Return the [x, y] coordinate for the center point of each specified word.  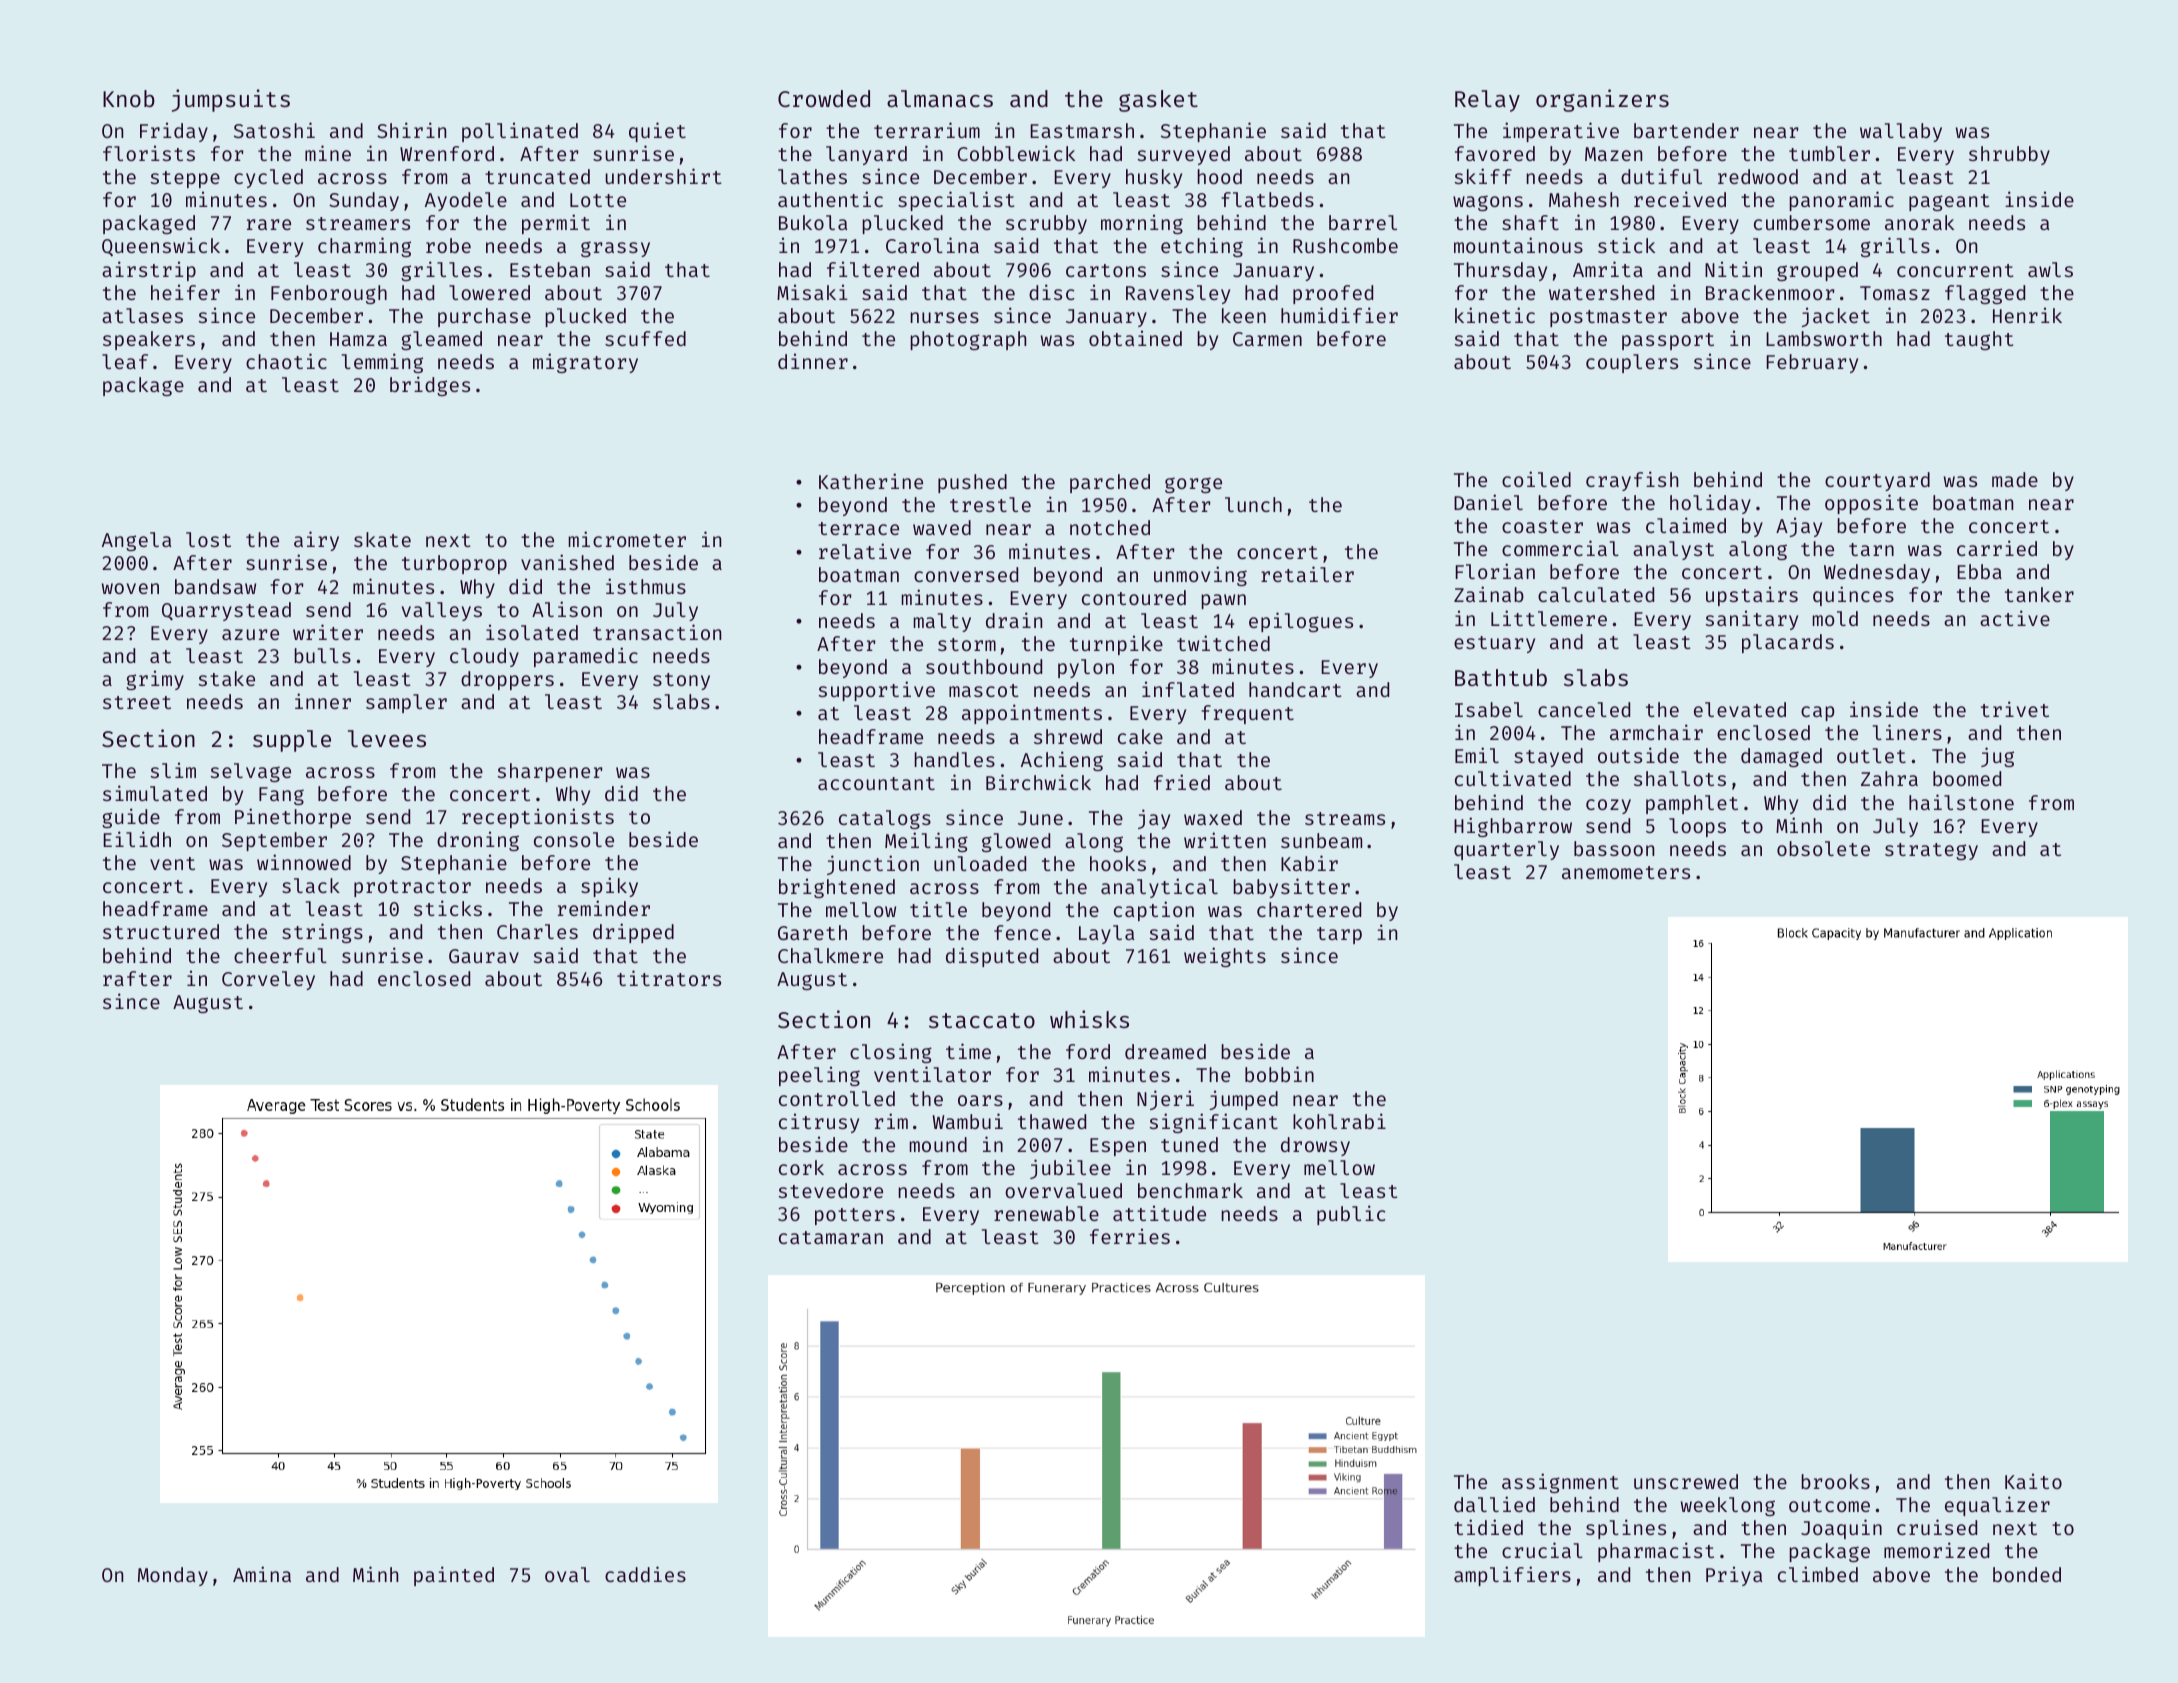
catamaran [831, 1237]
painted [454, 1576]
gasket [1158, 101]
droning [478, 841]
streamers [358, 223]
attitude [1159, 1213]
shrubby [2009, 155]
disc [1052, 292]
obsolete [1823, 848]
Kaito [2033, 1481]
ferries [1130, 1236]
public [1351, 1215]
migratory [585, 363]
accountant [876, 783]
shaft [1530, 222]
